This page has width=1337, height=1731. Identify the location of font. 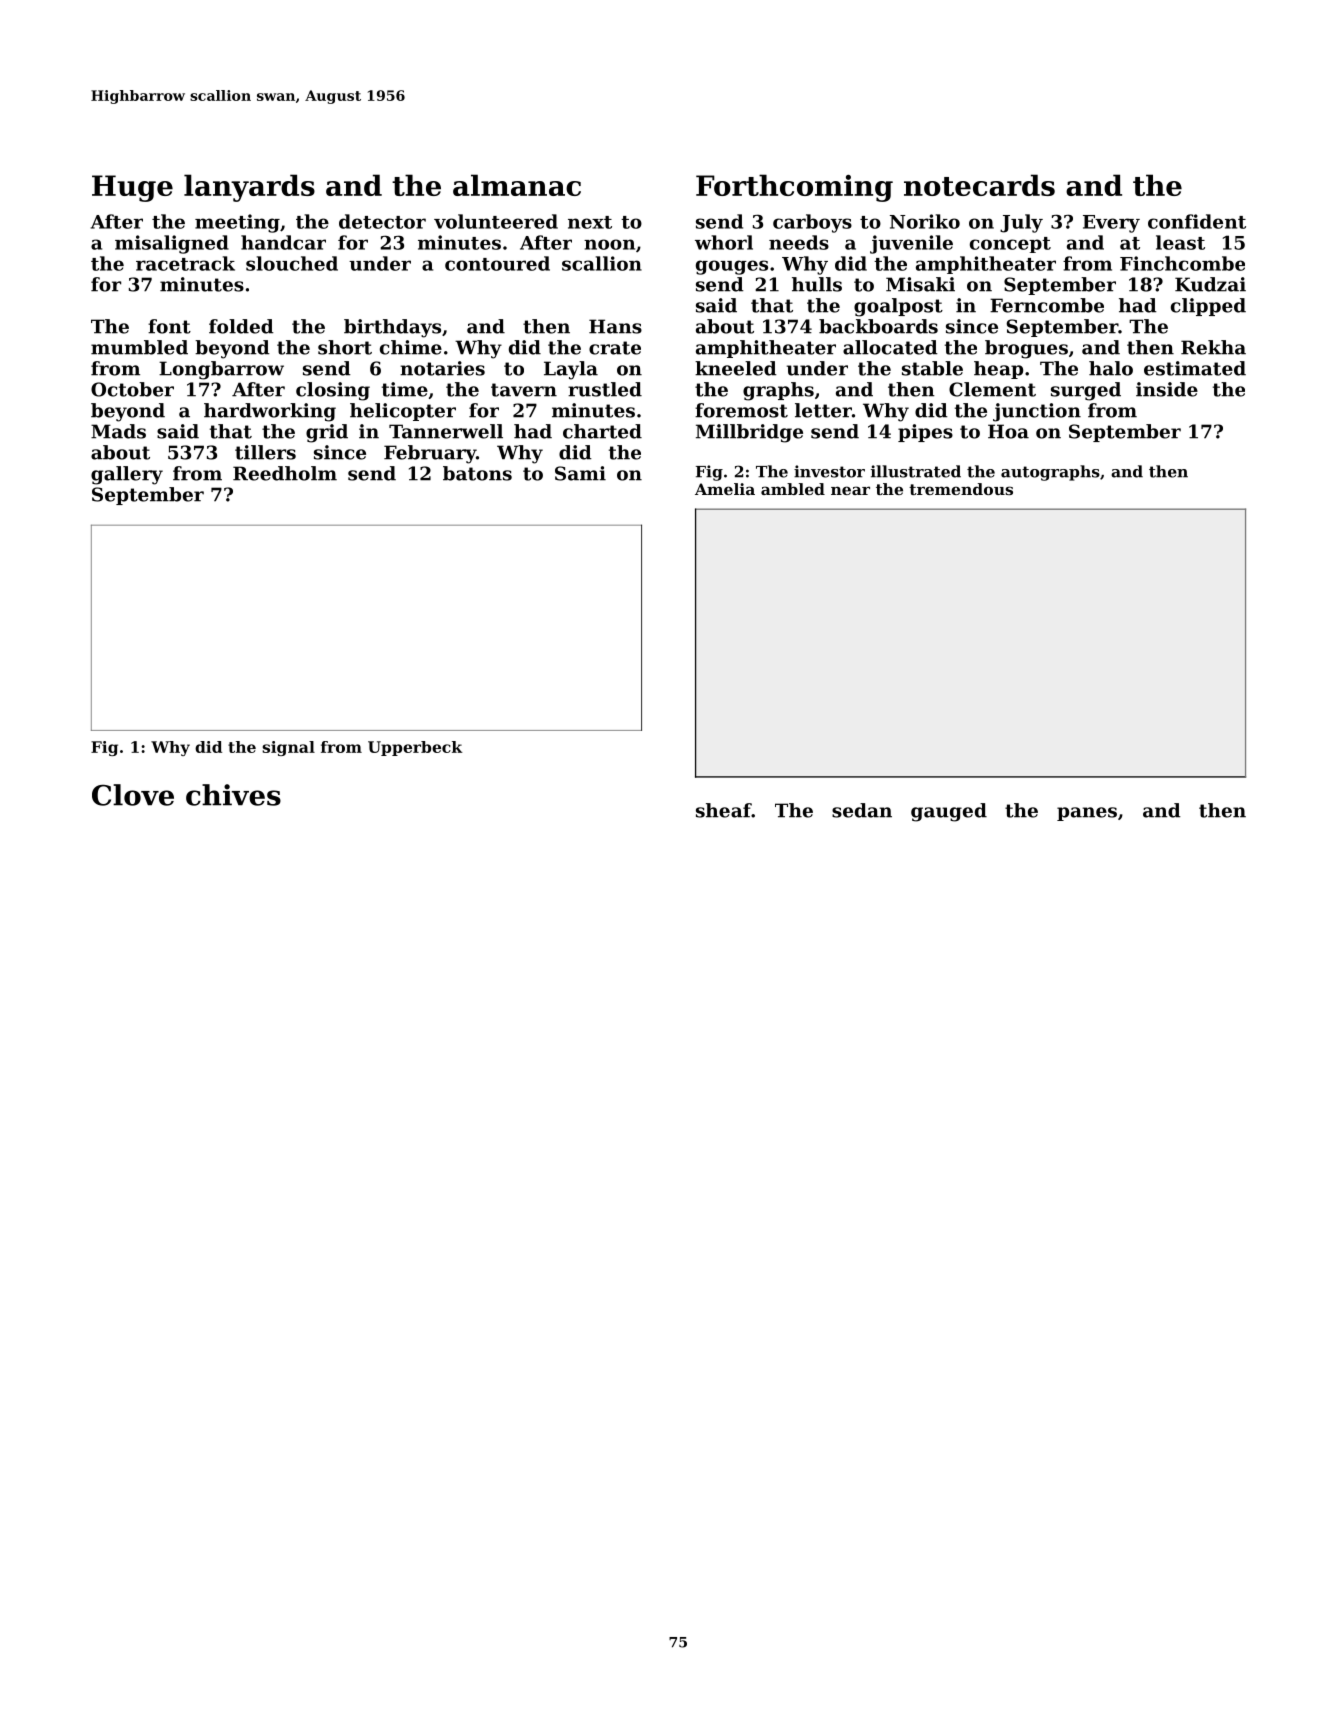
(169, 326).
